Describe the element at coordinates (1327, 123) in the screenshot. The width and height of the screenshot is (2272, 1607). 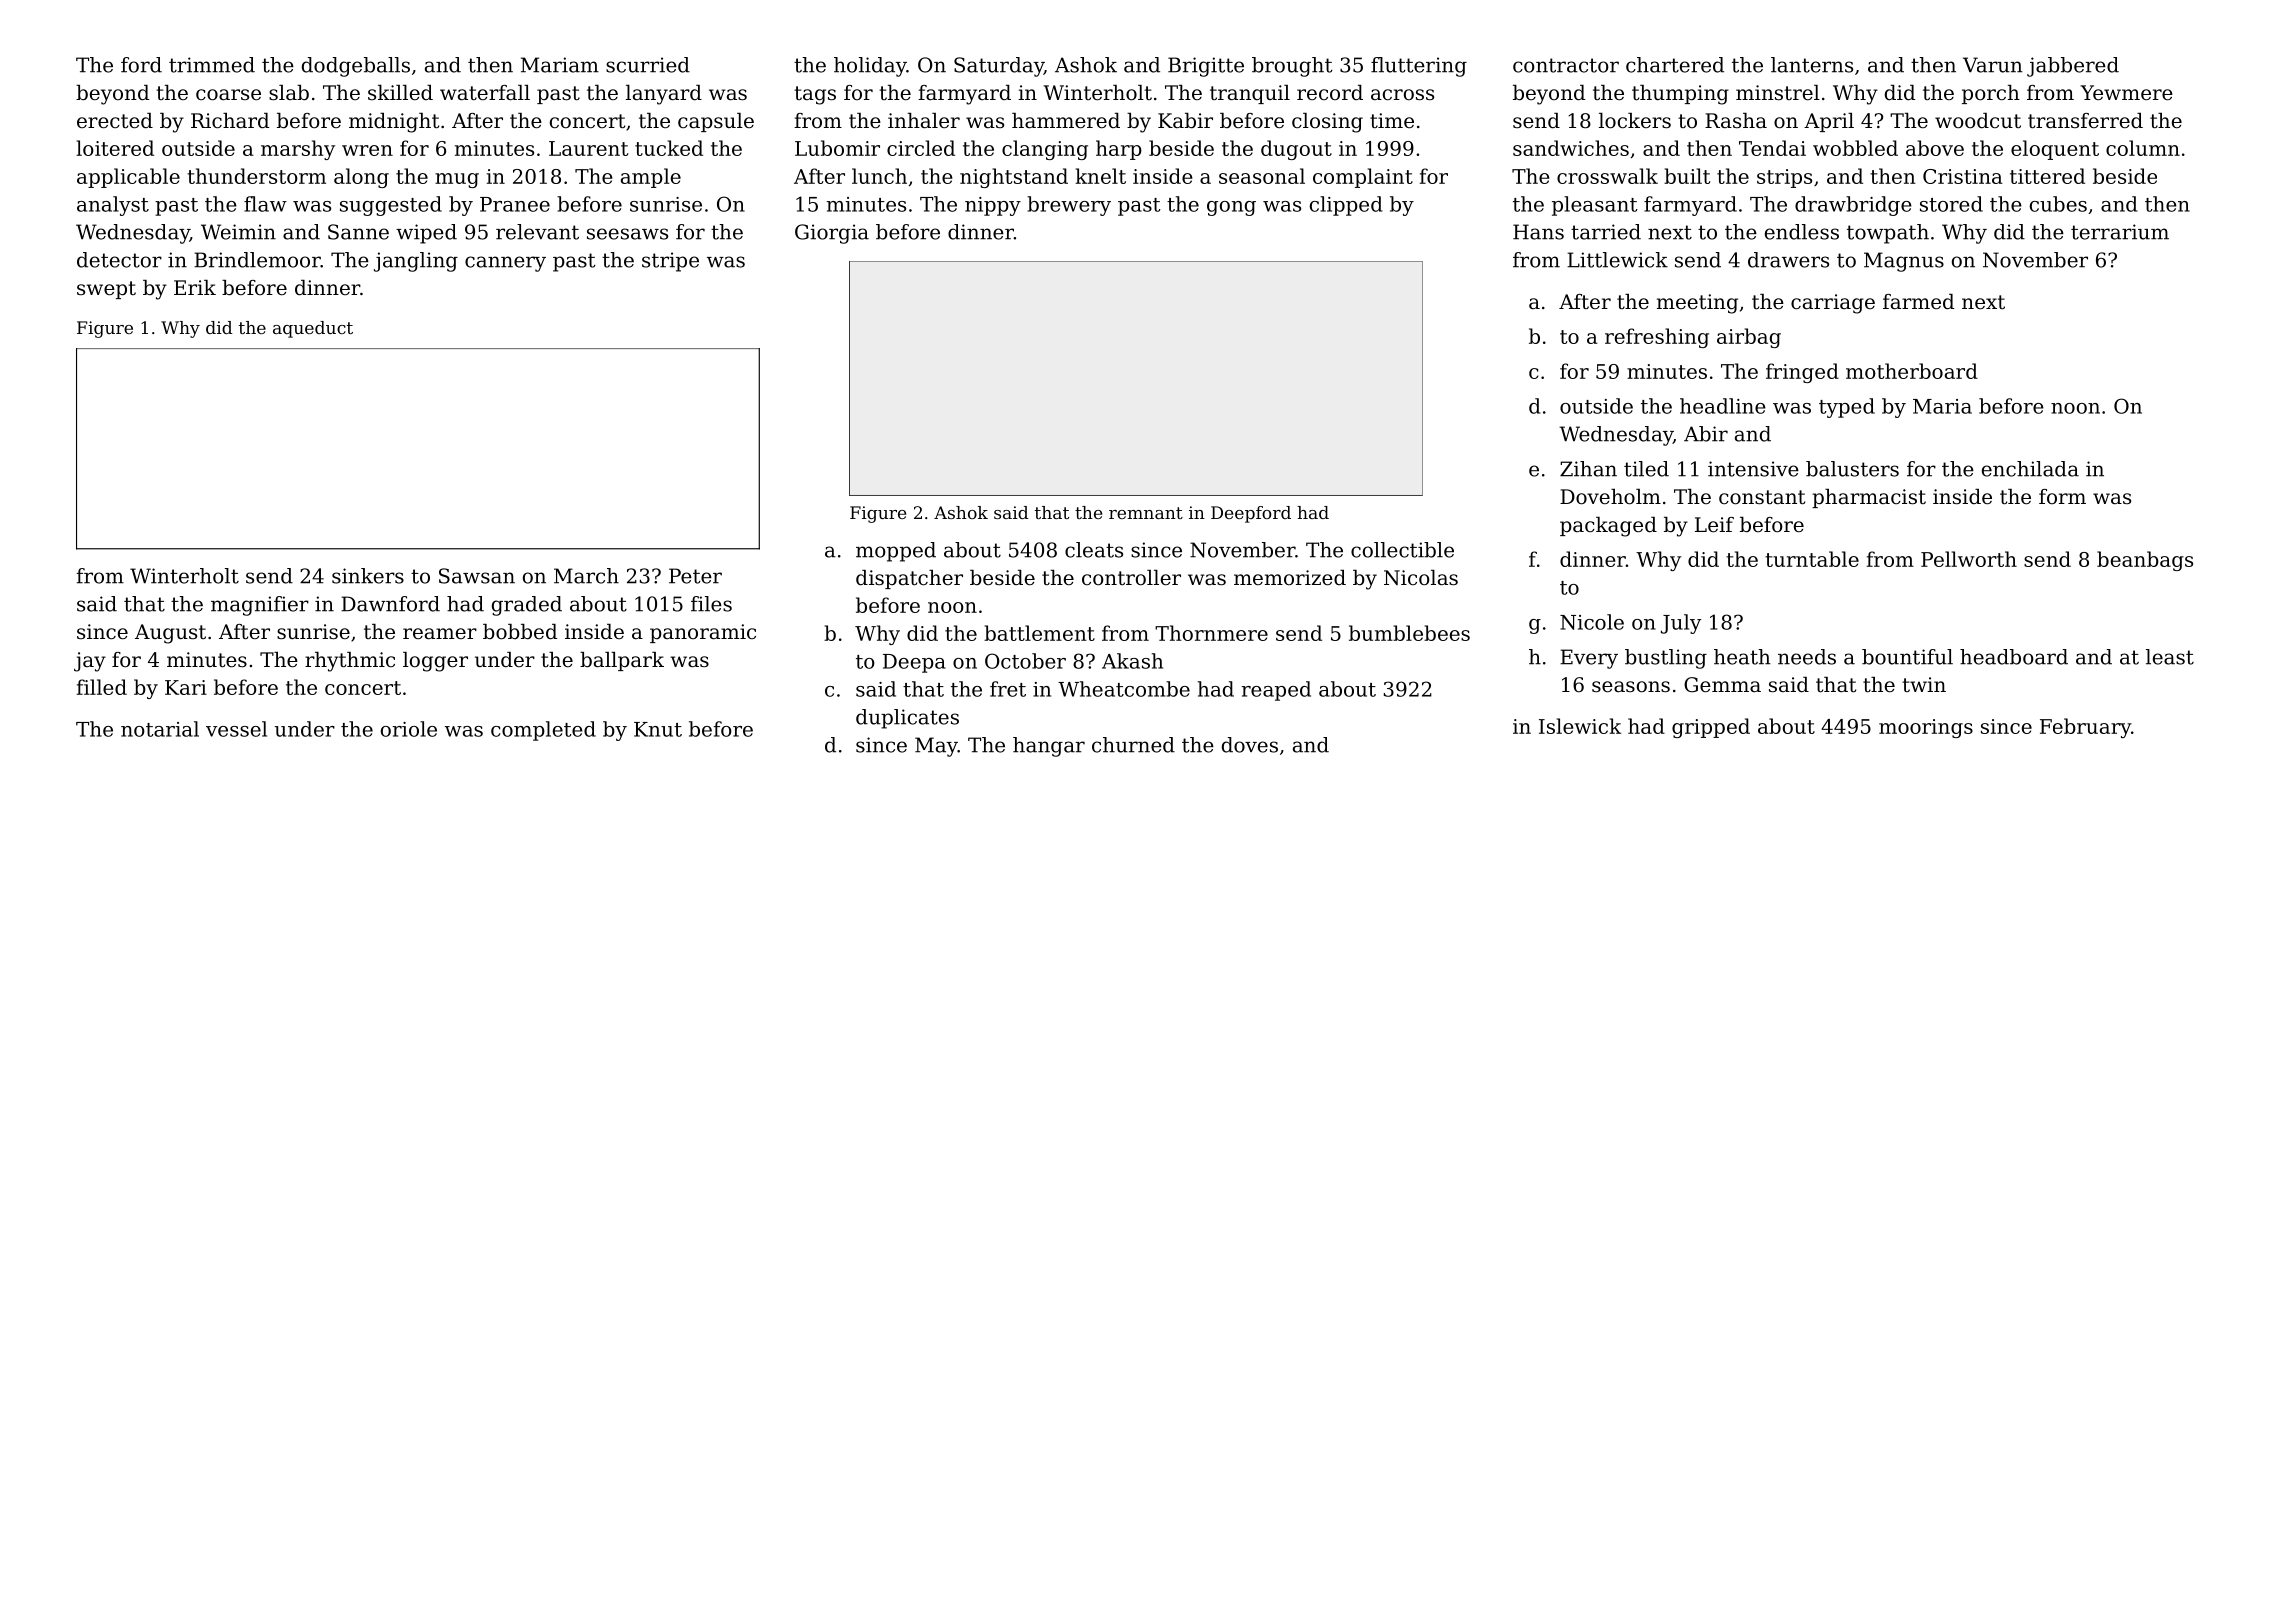
I see `closing` at that location.
